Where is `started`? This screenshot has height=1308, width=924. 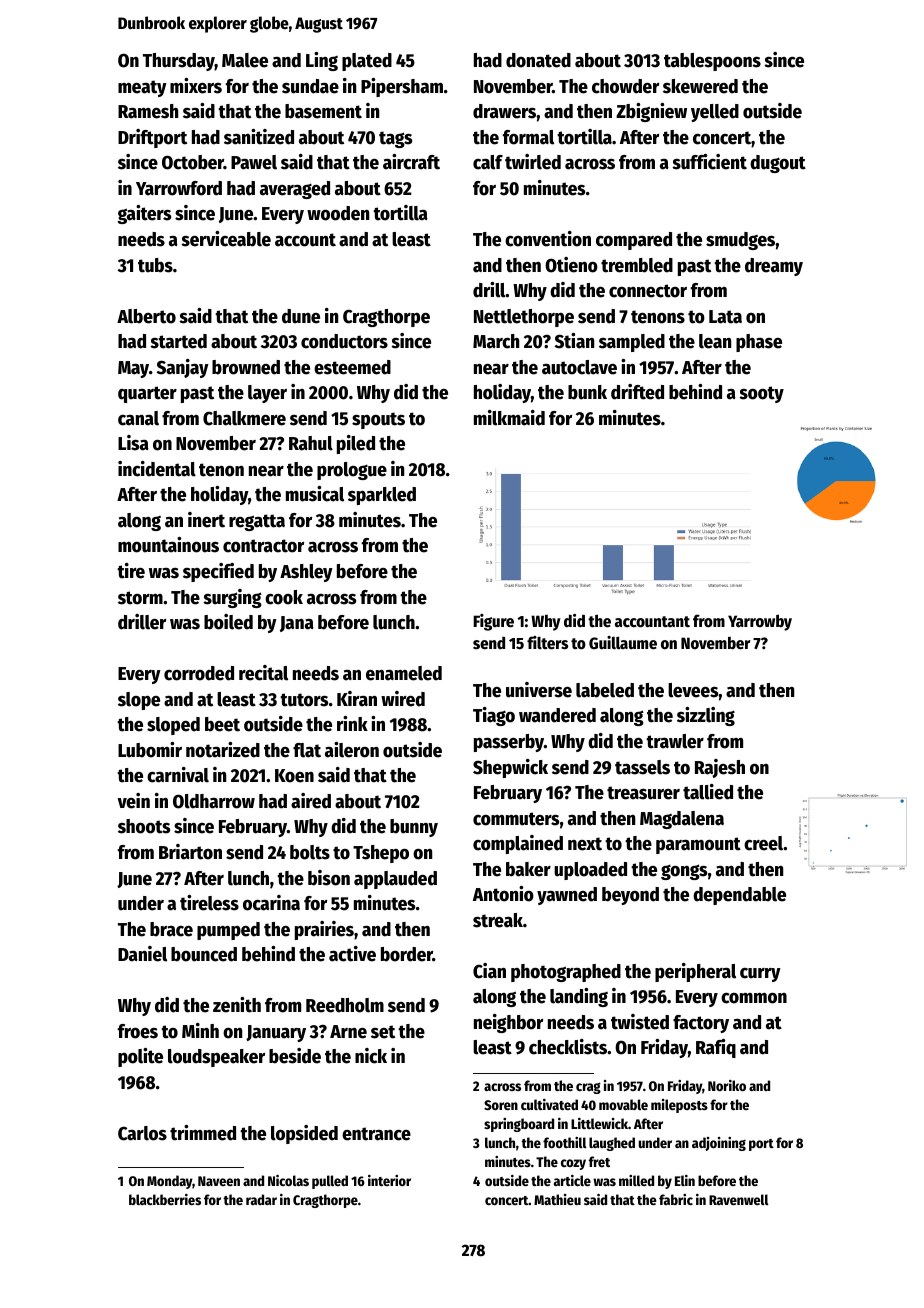
started is located at coordinates (178, 341).
